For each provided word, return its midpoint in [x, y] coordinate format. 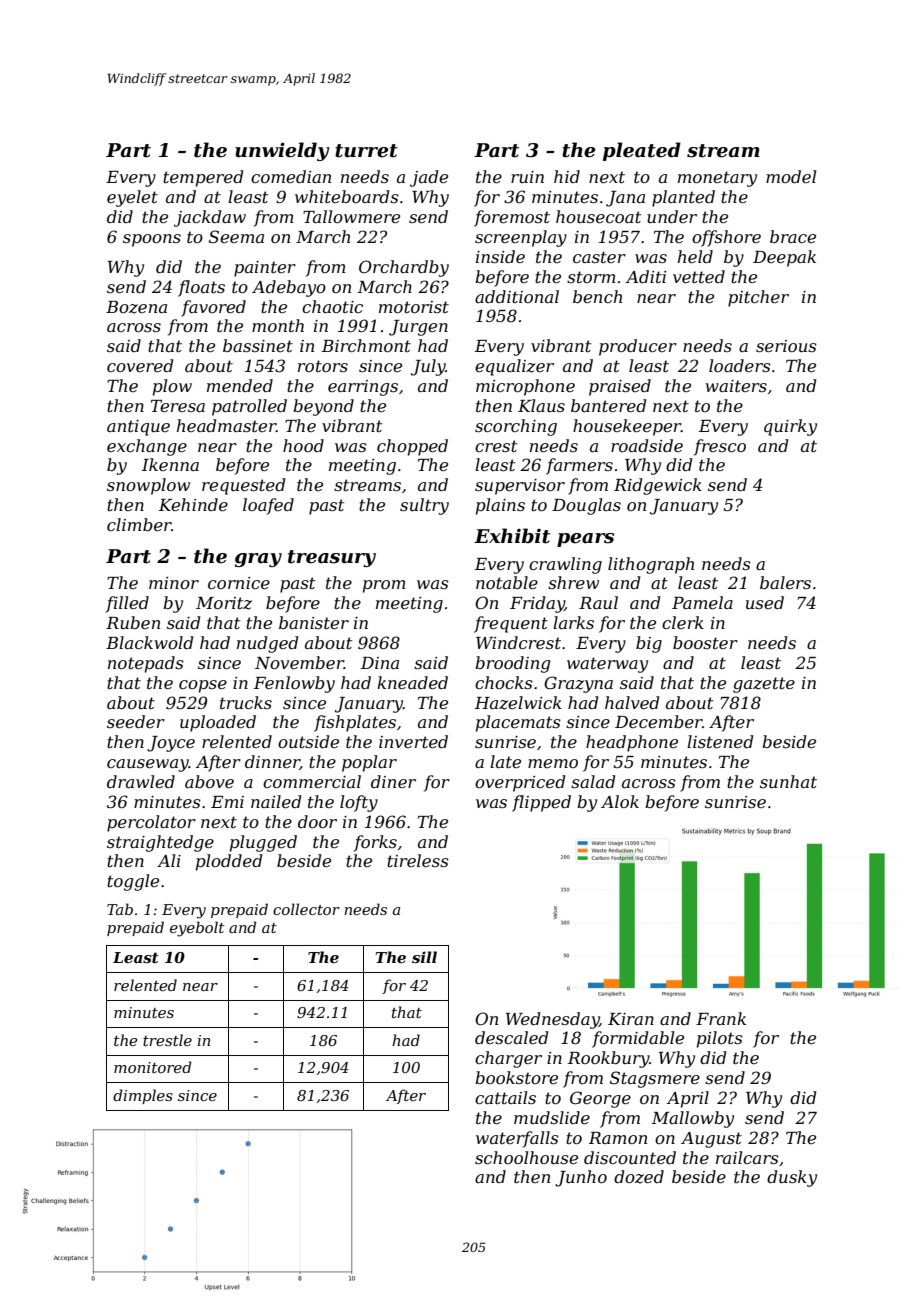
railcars [747, 1157]
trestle [167, 1040]
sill [424, 957]
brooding [512, 664]
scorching [516, 427]
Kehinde [193, 504]
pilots [720, 1039]
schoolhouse [526, 1157]
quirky [790, 427]
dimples [143, 1096]
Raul [598, 602]
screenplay [521, 238]
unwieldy [282, 151]
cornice [239, 583]
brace [793, 236]
